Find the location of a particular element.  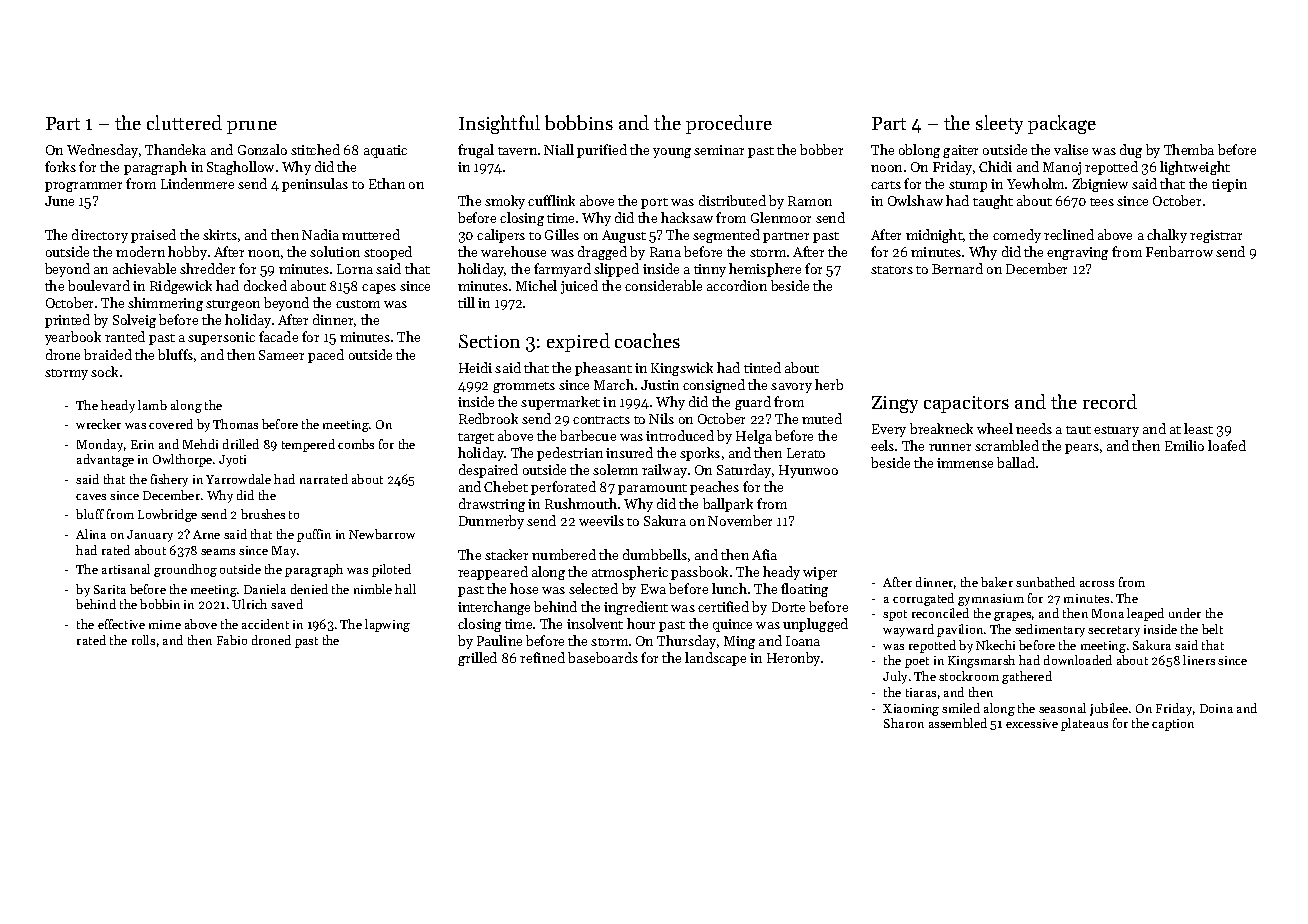

cluttered is located at coordinates (184, 122).
